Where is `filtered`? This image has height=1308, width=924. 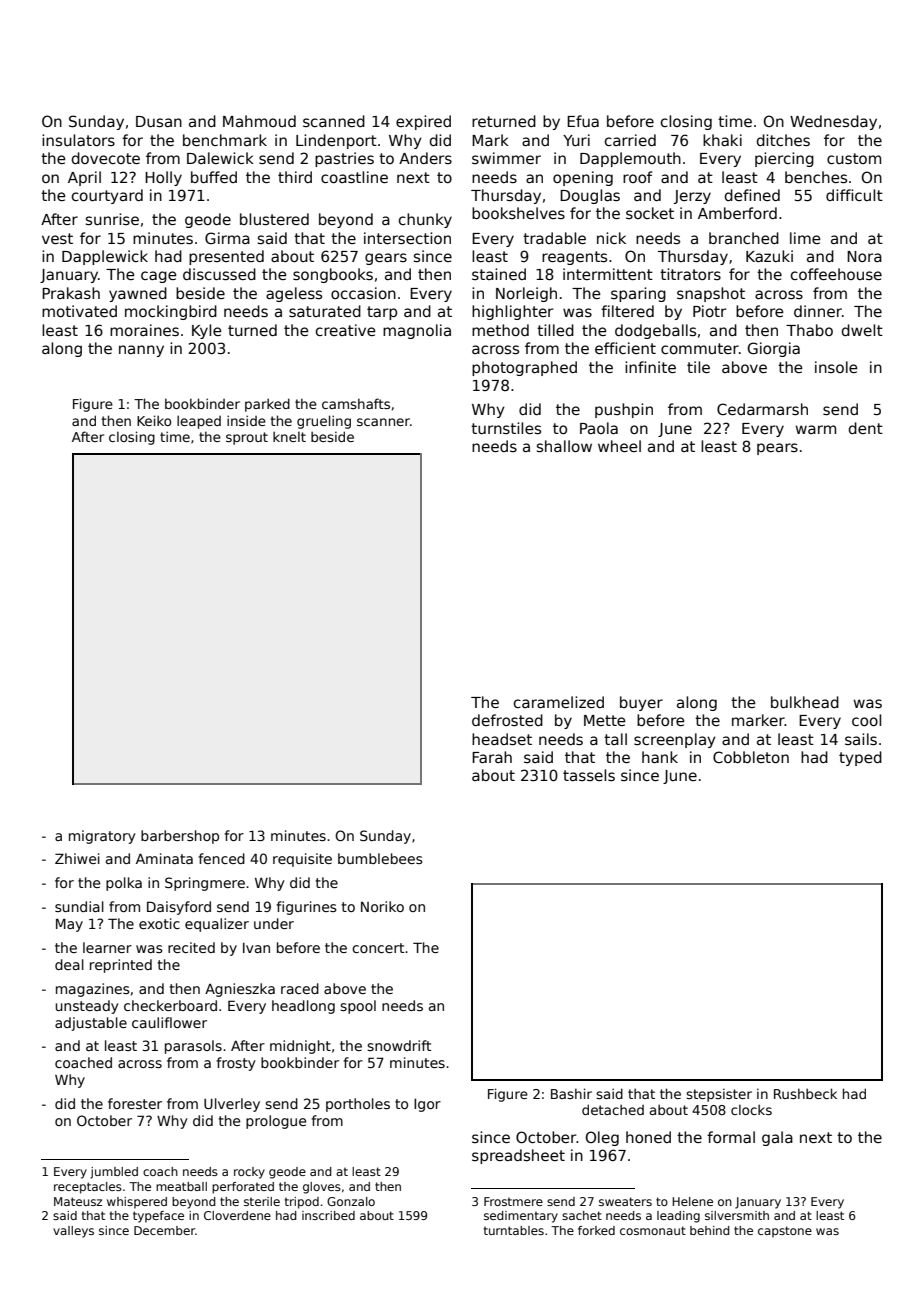 filtered is located at coordinates (627, 311).
